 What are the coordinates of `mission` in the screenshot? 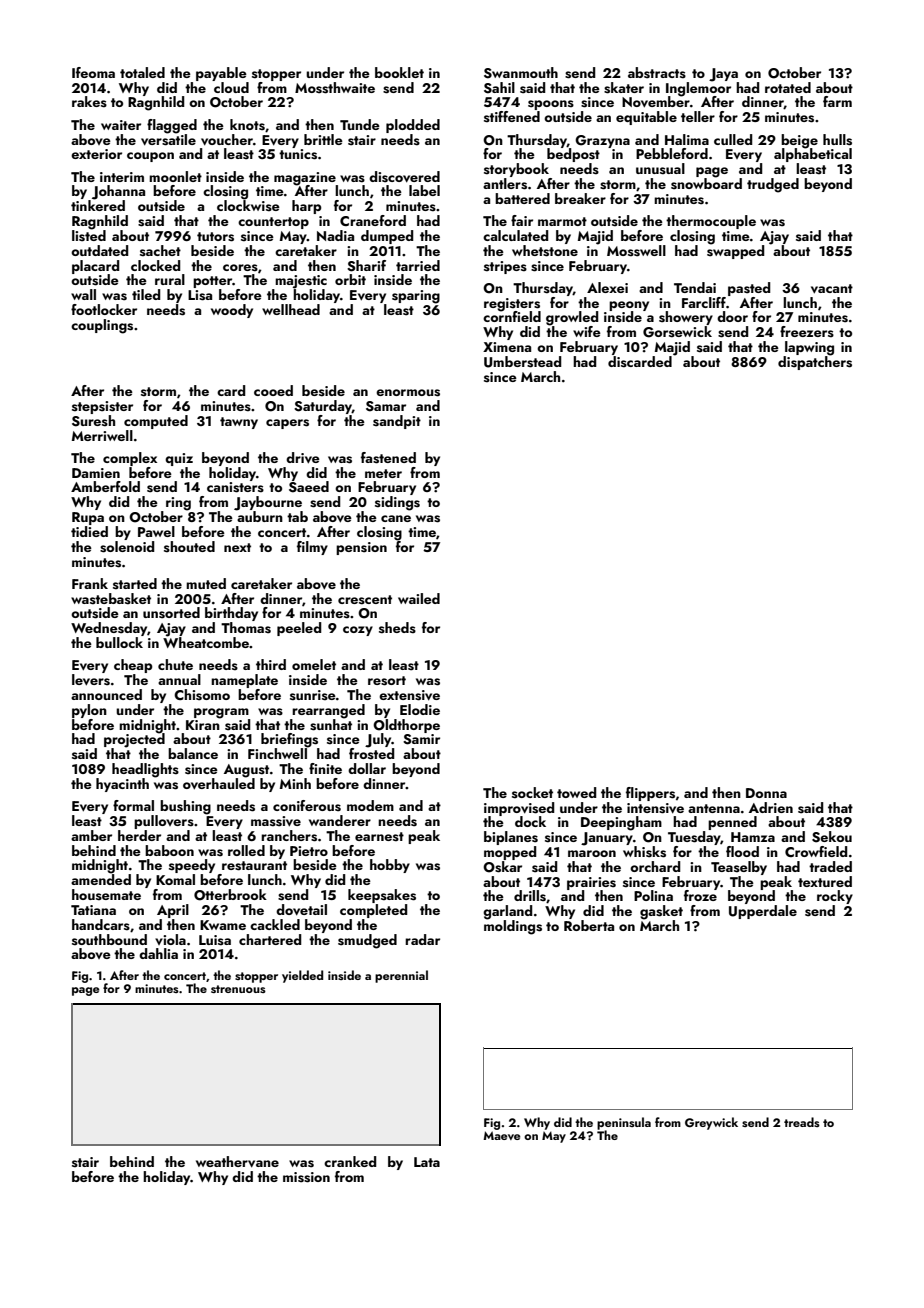 It's located at (306, 1177).
